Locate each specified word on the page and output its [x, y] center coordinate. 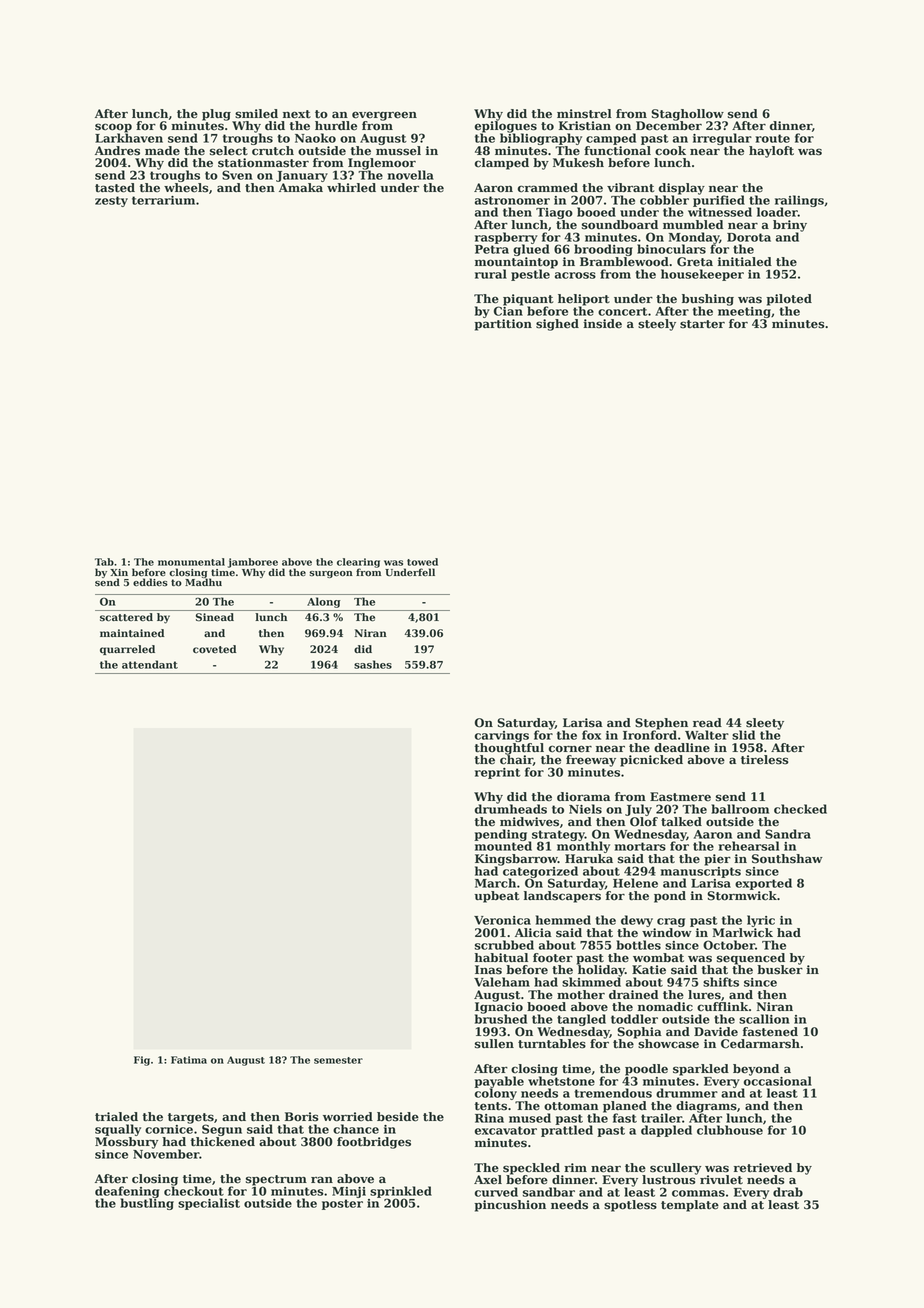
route [772, 138]
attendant [150, 664]
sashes [373, 664]
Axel [488, 1180]
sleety [765, 724]
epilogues [506, 127]
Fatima [189, 1060]
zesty [111, 201]
